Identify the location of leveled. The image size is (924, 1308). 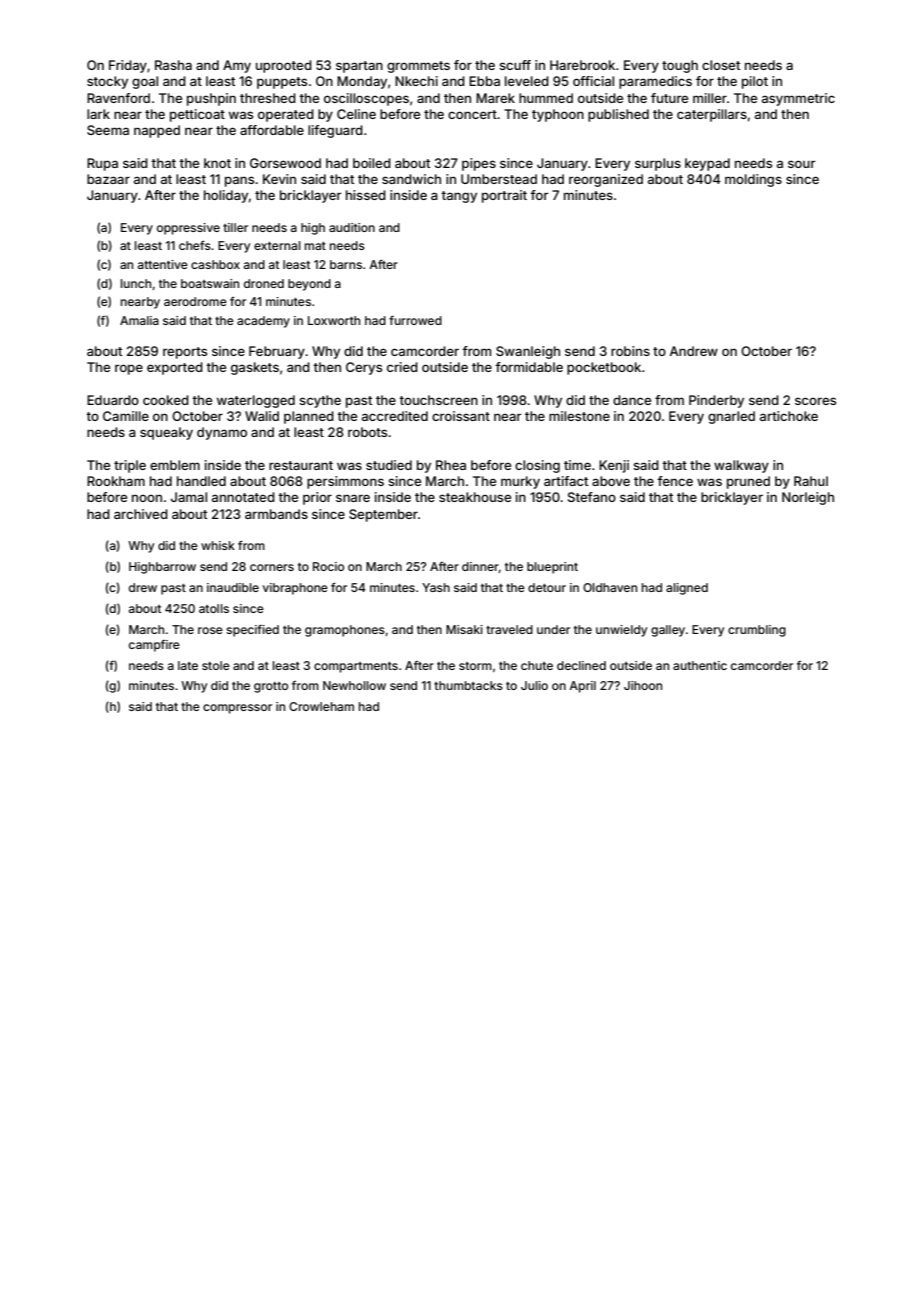
(527, 81).
